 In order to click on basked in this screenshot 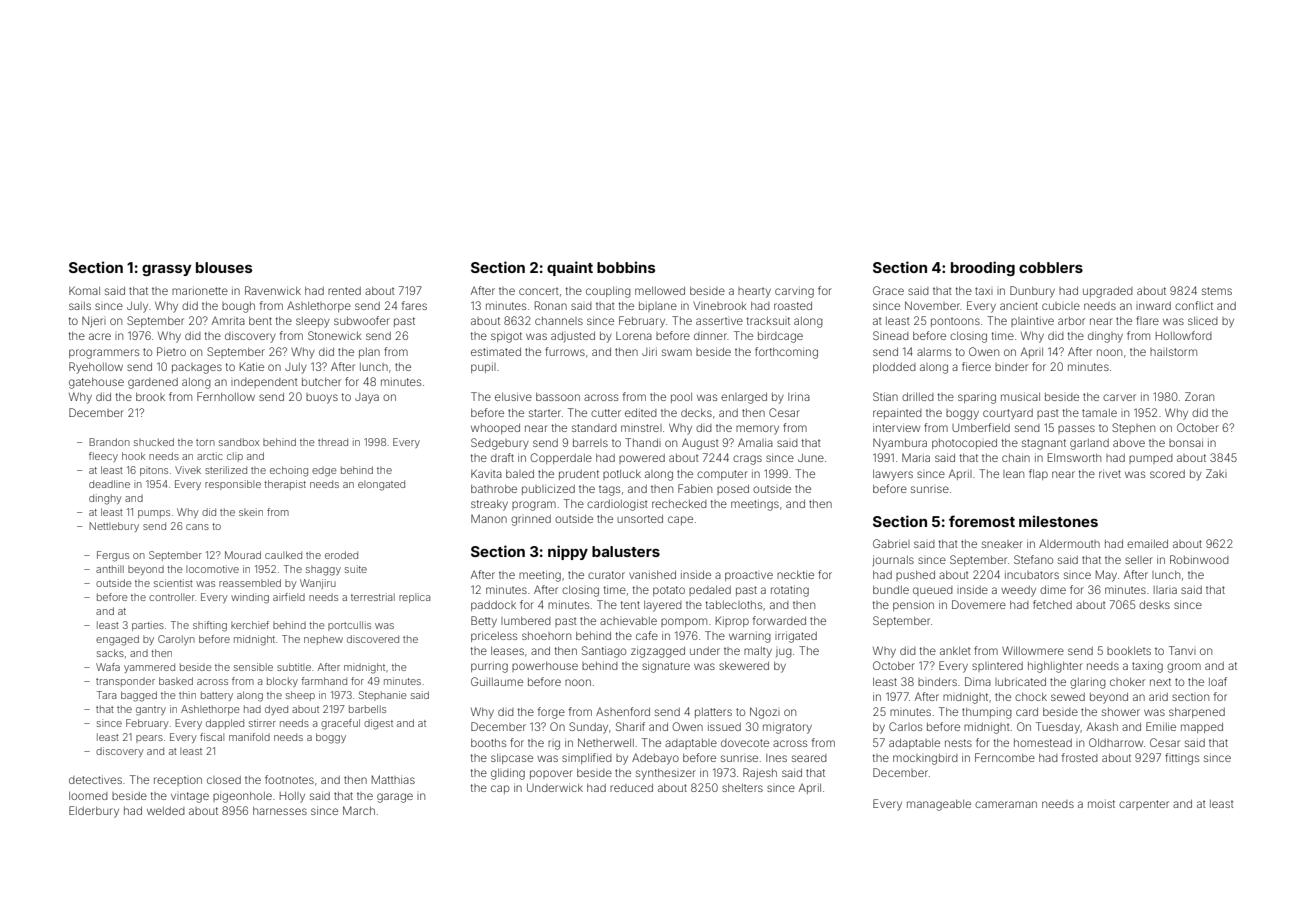, I will do `click(176, 681)`.
